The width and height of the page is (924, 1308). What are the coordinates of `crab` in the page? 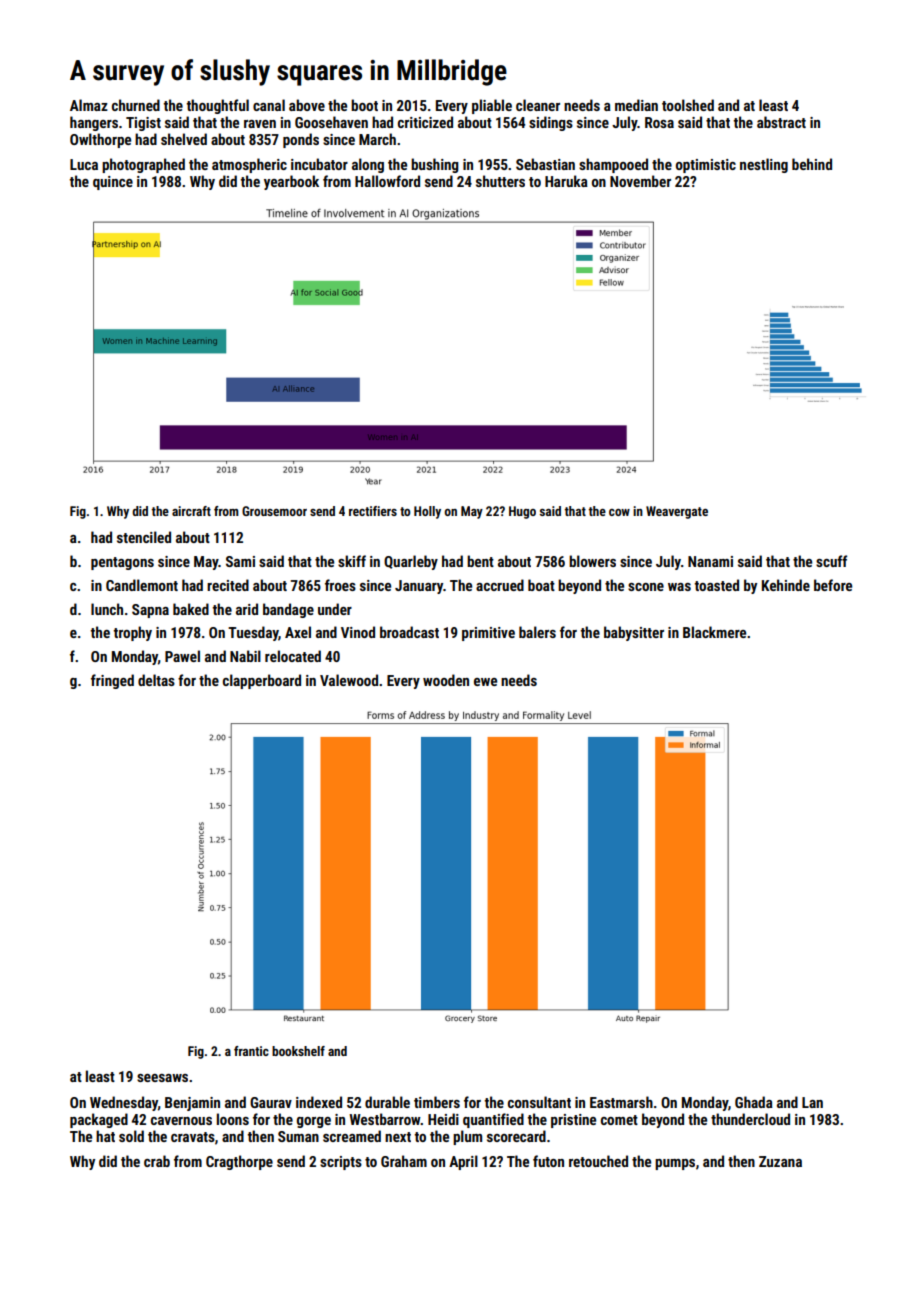 It's located at (157, 1161).
